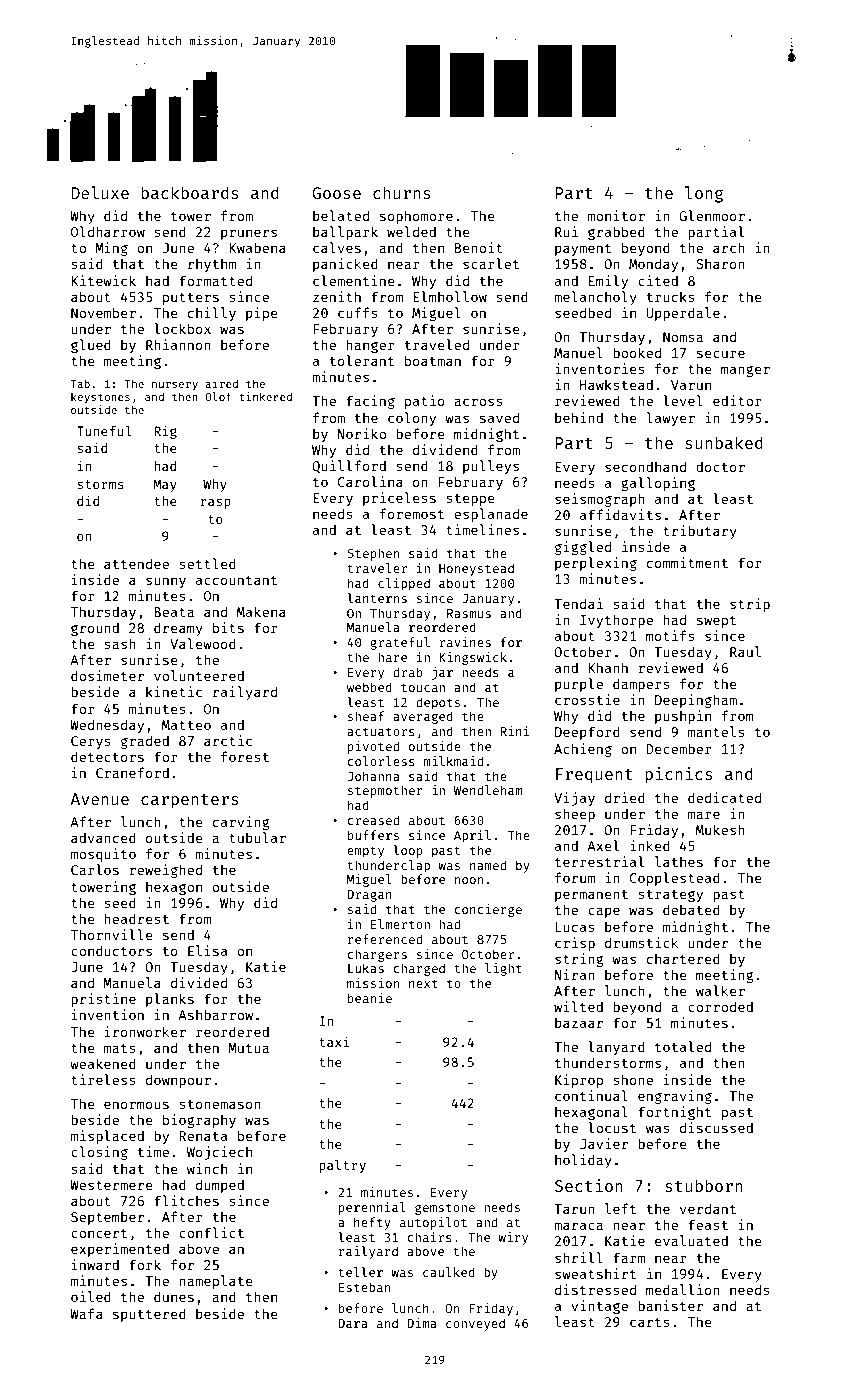 The width and height of the screenshot is (849, 1400). Describe the element at coordinates (360, 1272) in the screenshot. I see `teller` at that location.
